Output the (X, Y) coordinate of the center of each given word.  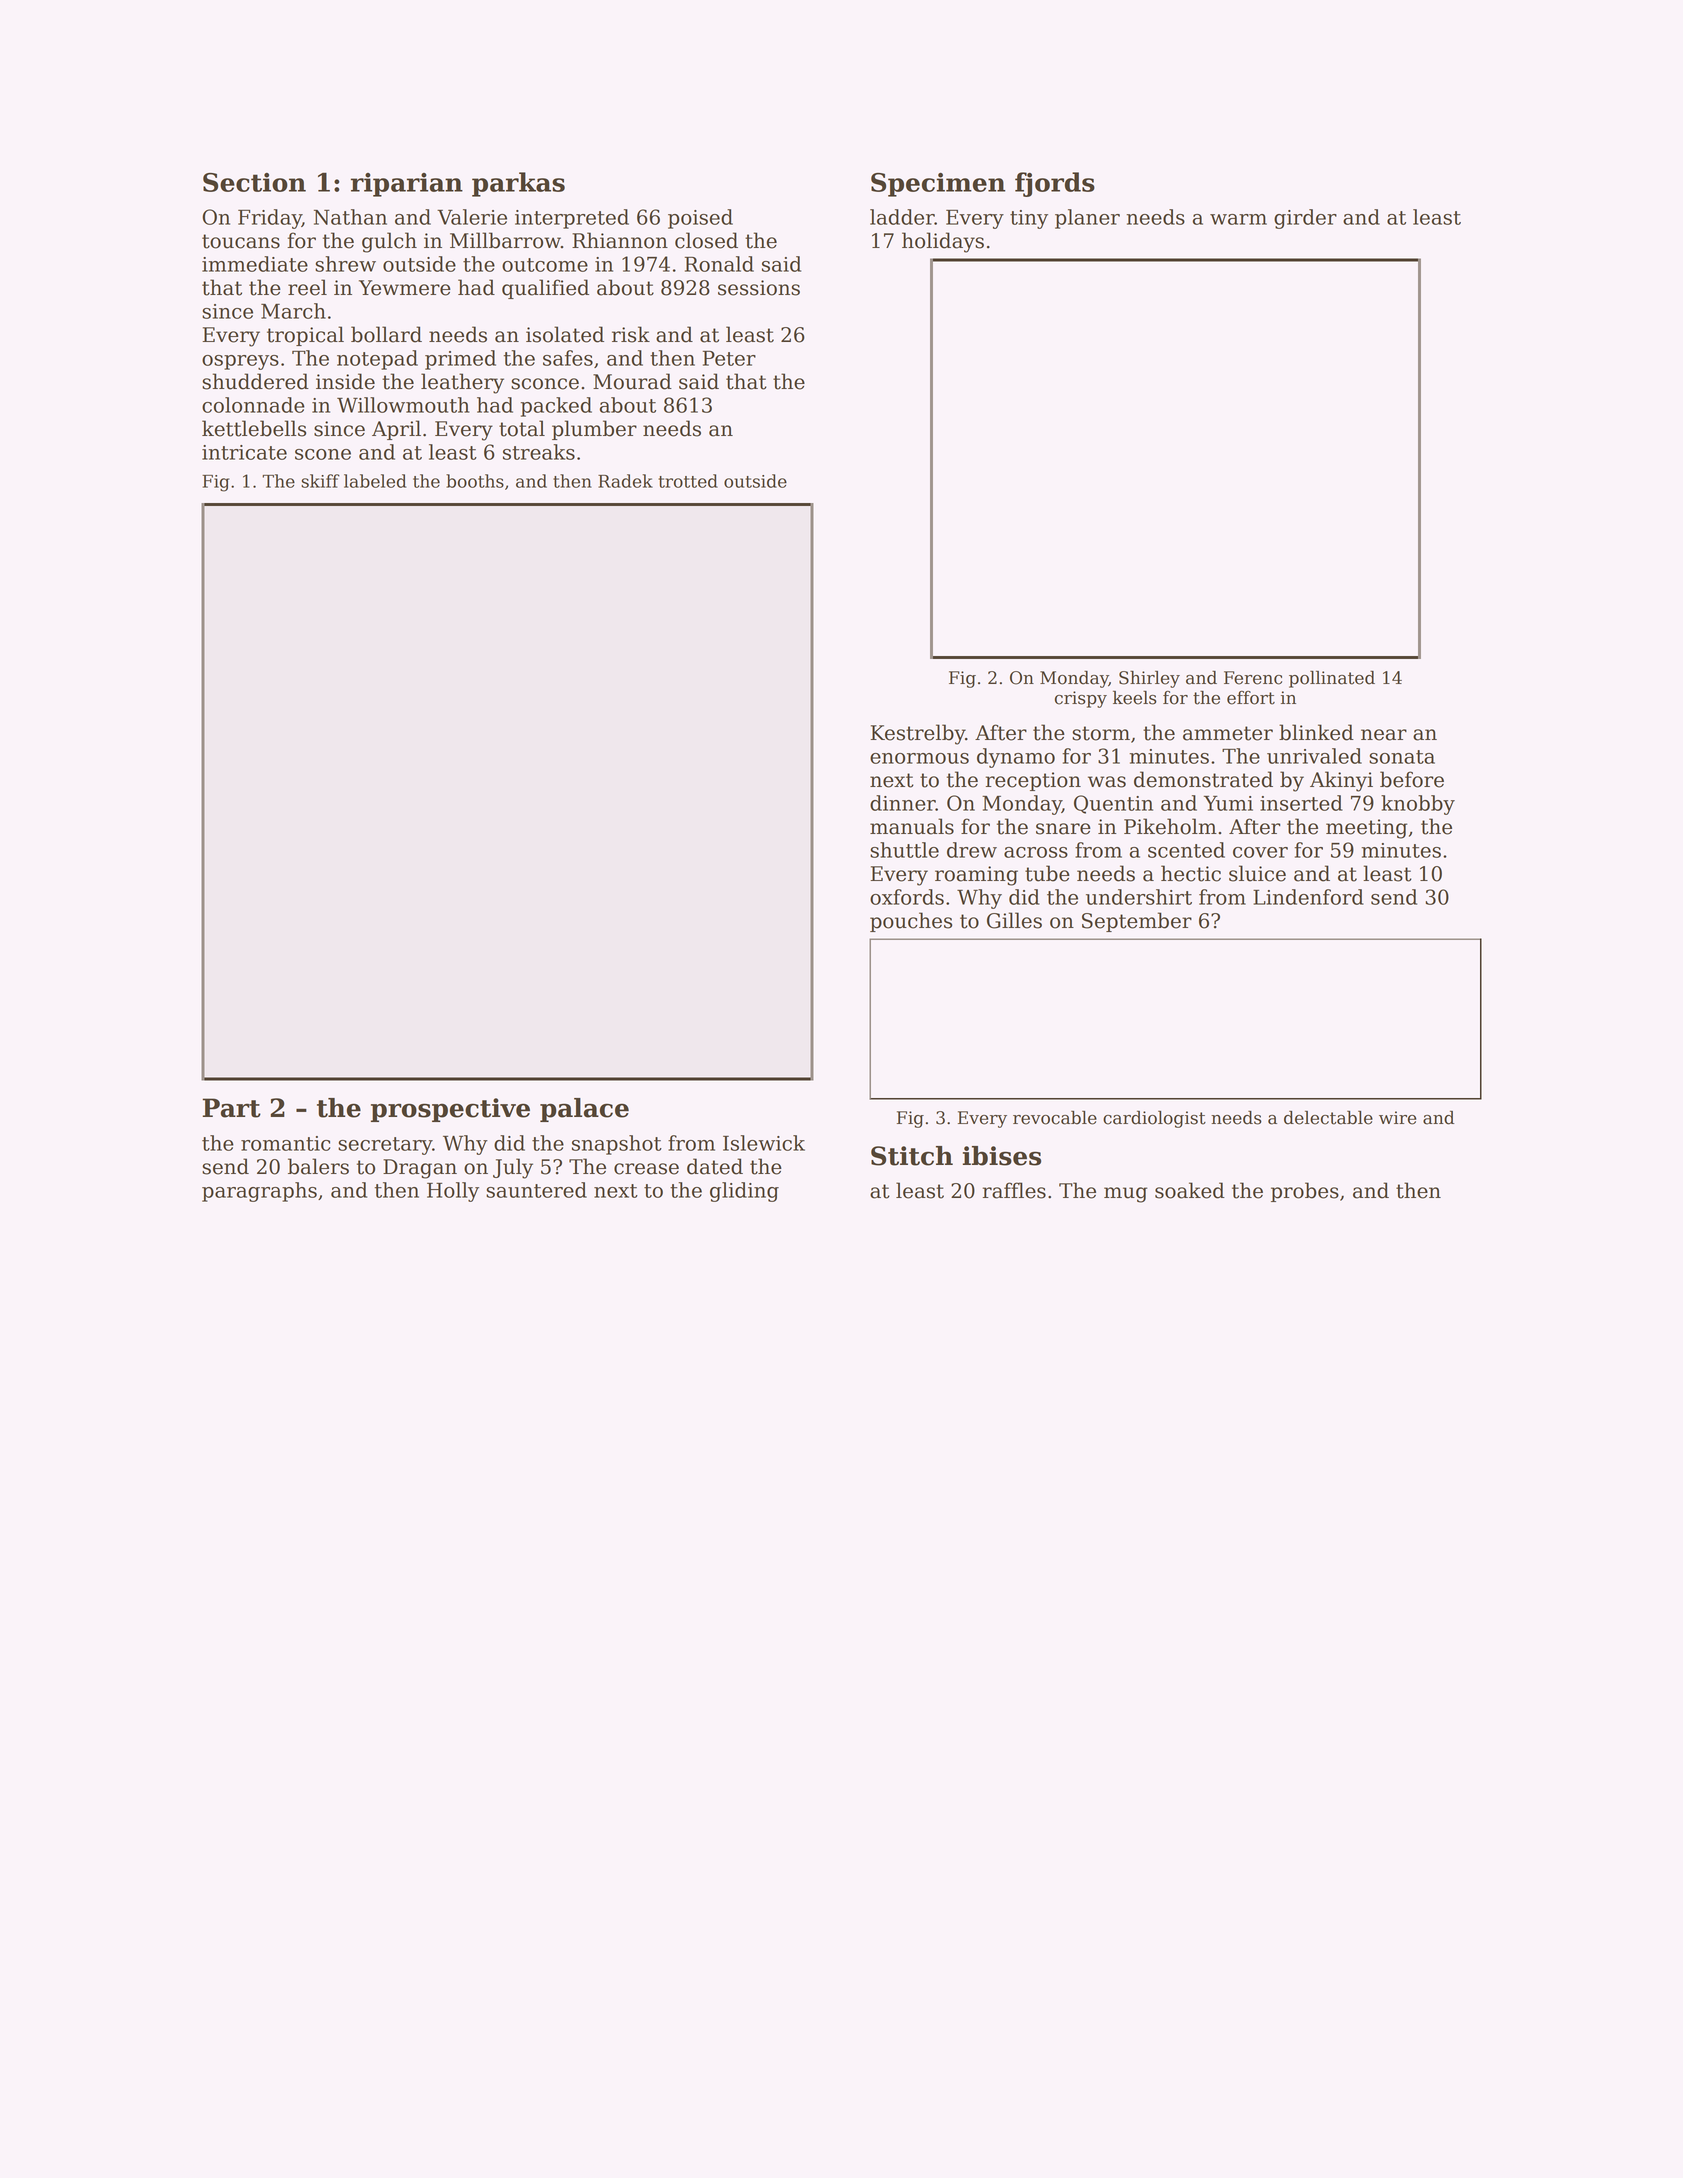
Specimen (938, 185)
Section (254, 182)
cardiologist (1154, 1119)
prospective (450, 1110)
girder (1305, 219)
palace (584, 1110)
